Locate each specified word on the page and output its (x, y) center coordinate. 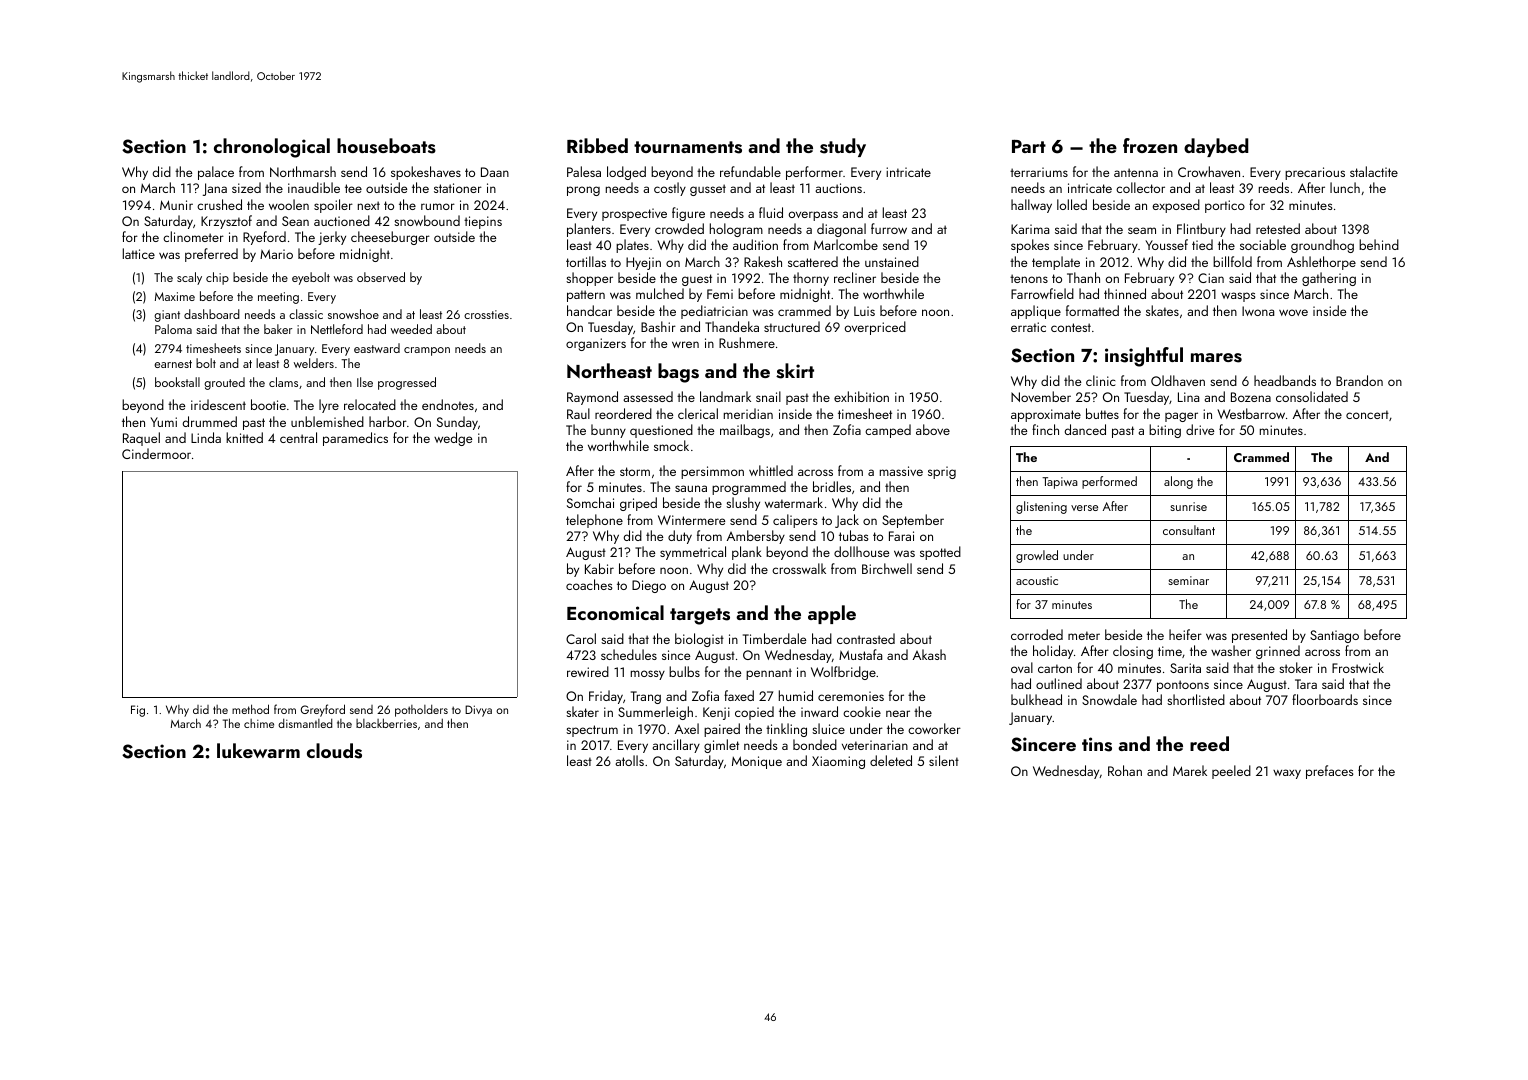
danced (1085, 429)
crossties (486, 314)
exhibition (861, 396)
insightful (1144, 357)
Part (1029, 146)
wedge (453, 439)
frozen (1150, 145)
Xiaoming (838, 762)
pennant (769, 674)
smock (671, 445)
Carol (581, 638)
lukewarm (258, 750)
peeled (1231, 772)
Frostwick (1358, 667)
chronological (272, 148)
